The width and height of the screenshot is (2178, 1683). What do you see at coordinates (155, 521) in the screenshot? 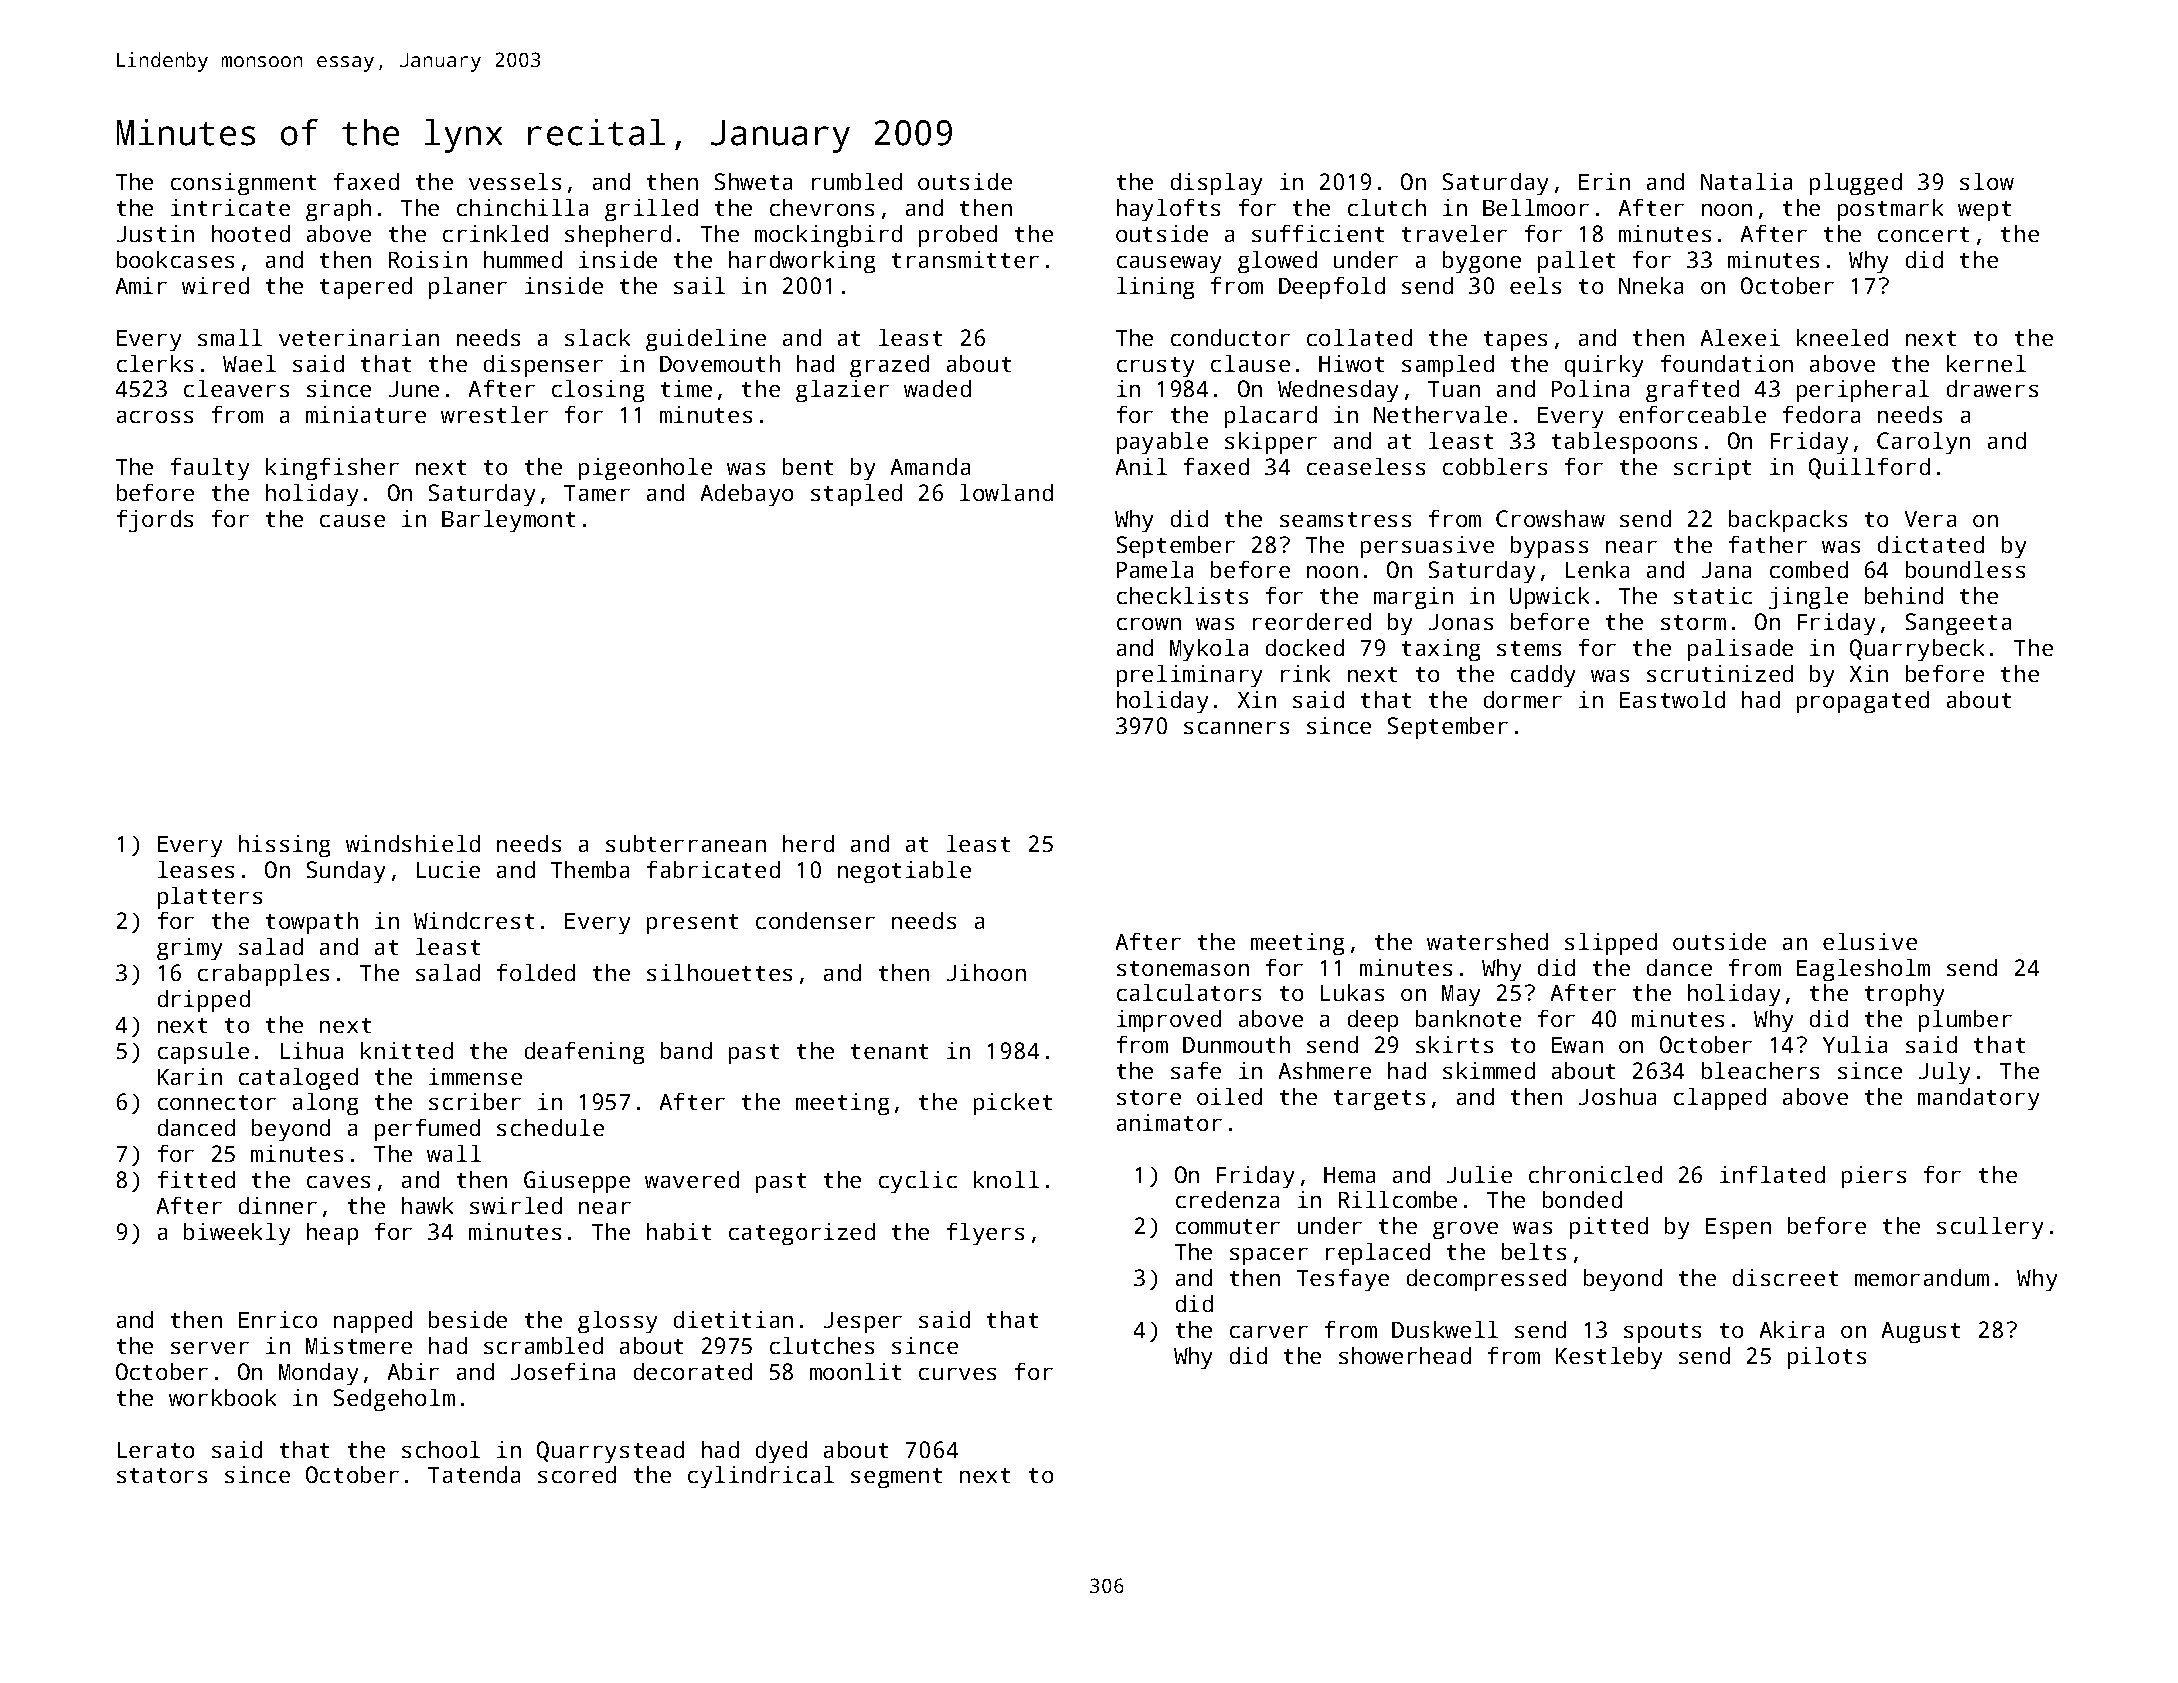
I see `fjords` at bounding box center [155, 521].
